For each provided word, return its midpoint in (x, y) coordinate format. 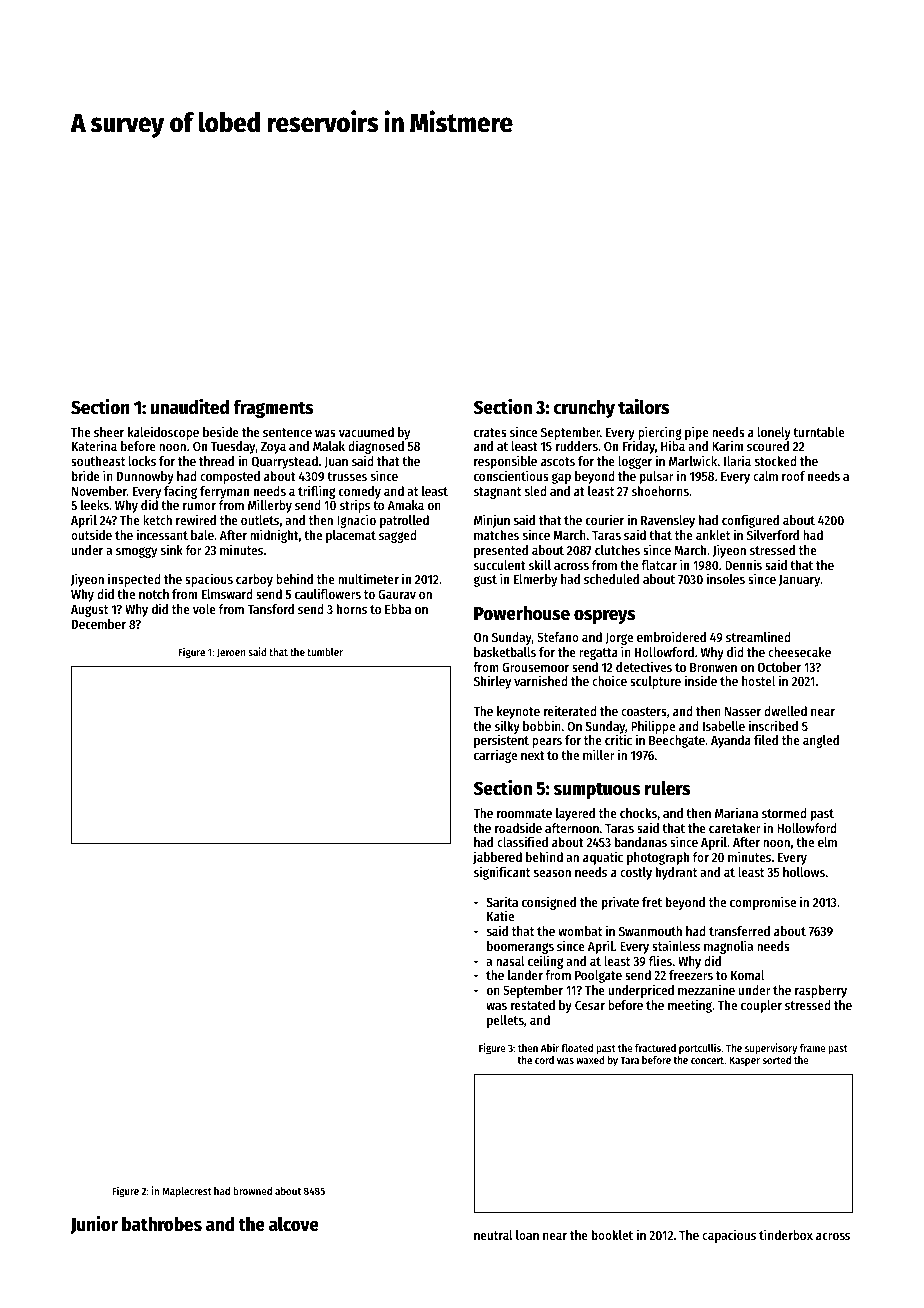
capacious (729, 1236)
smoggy (136, 552)
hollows (804, 872)
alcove (294, 1224)
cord (544, 1060)
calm (765, 476)
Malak (329, 446)
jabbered (497, 858)
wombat (580, 931)
